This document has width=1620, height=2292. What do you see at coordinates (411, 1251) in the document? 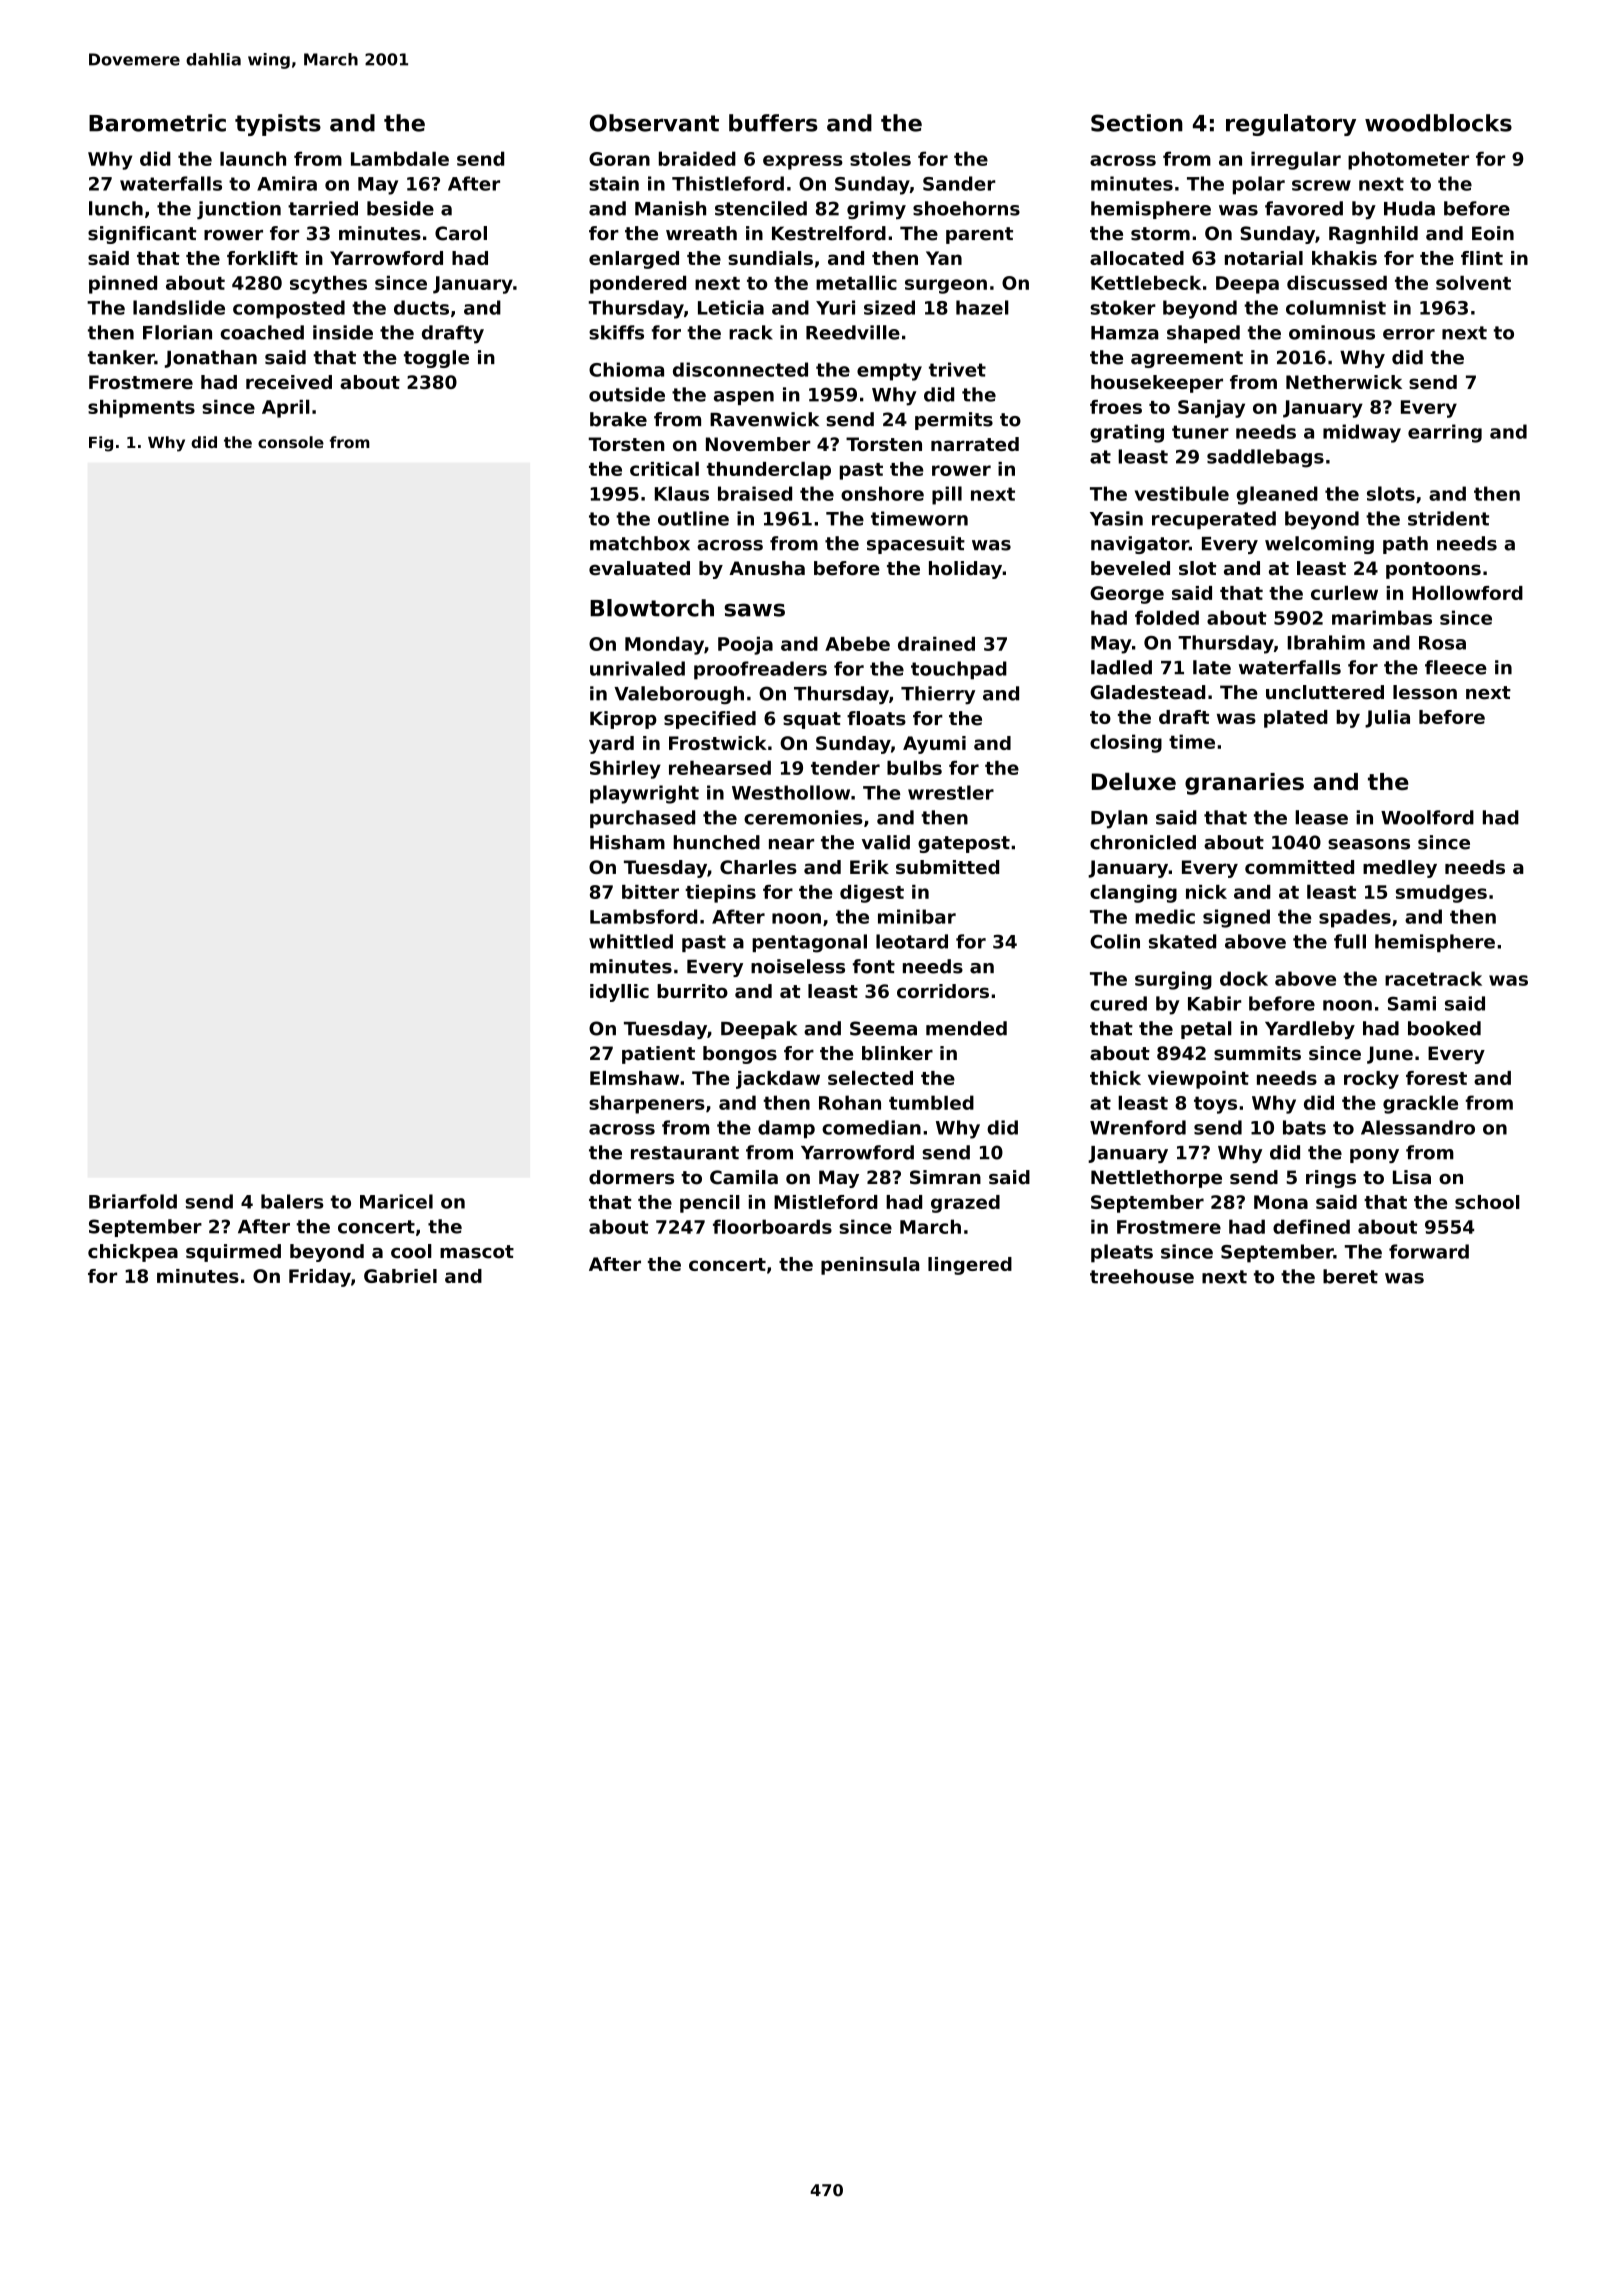
I see `cool` at bounding box center [411, 1251].
